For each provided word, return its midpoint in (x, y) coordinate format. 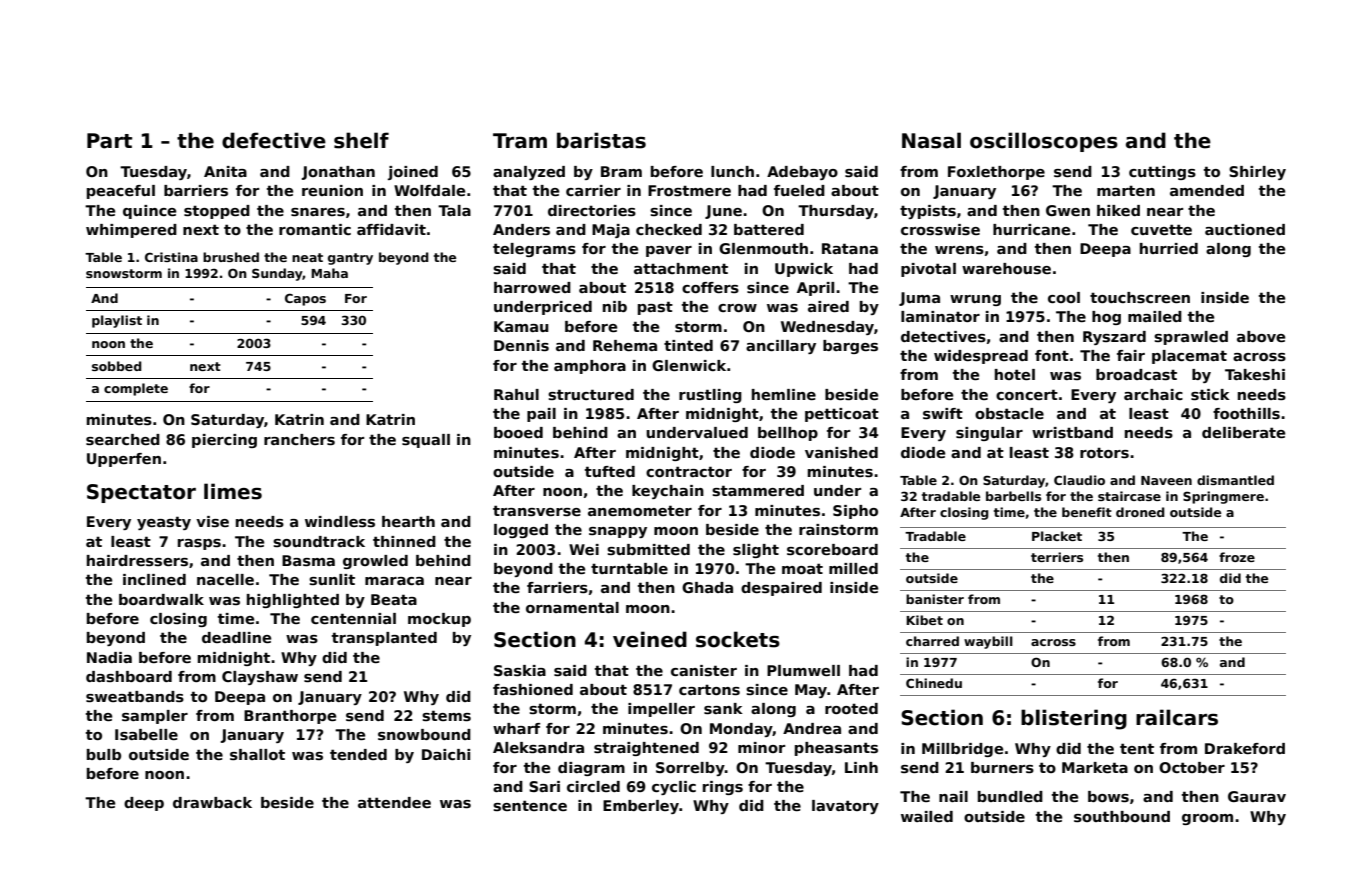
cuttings (1162, 173)
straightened (646, 749)
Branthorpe (290, 717)
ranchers (299, 439)
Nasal (931, 140)
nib (615, 306)
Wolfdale (429, 190)
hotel (1015, 374)
